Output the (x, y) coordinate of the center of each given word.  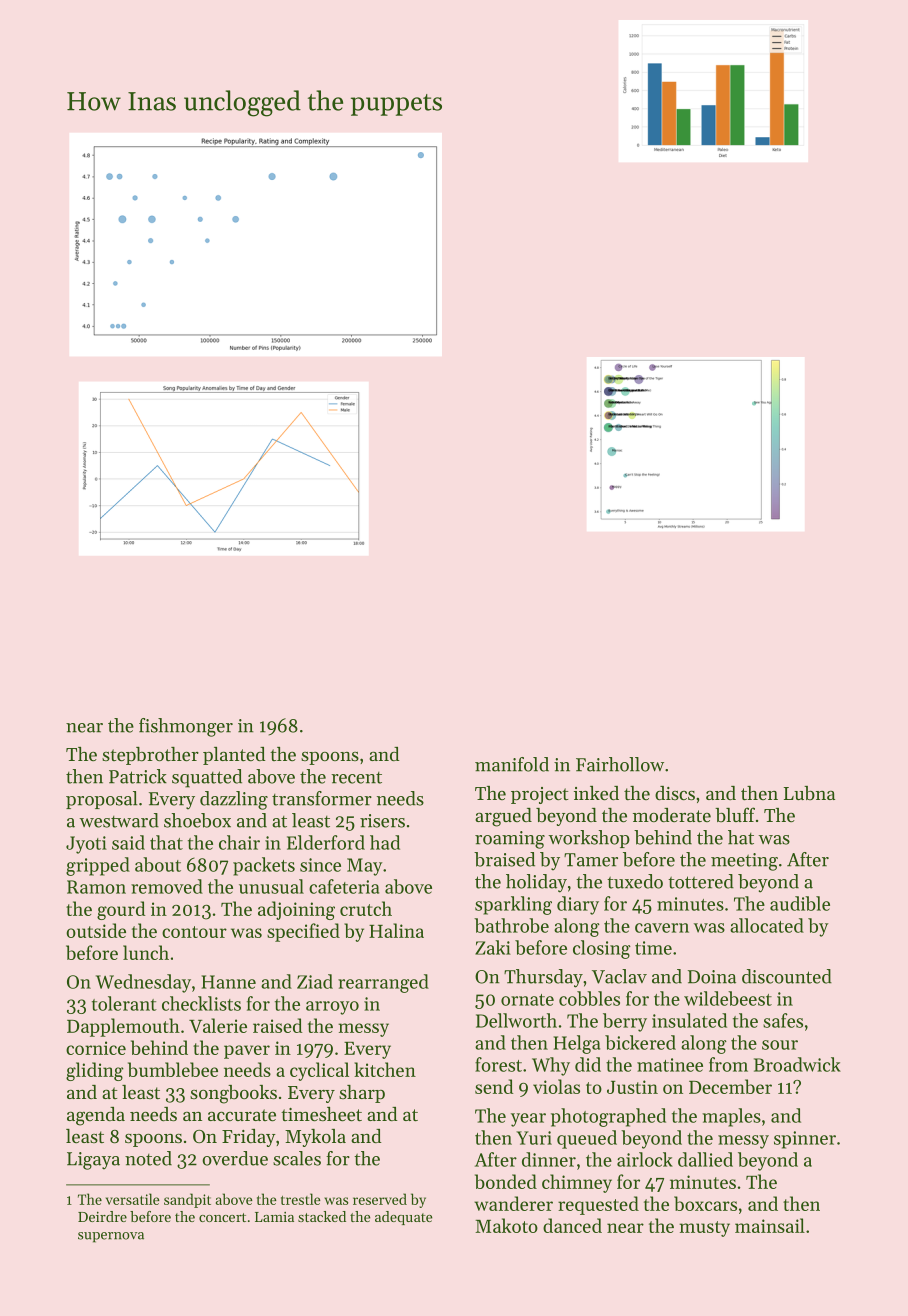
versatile (133, 1199)
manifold (512, 764)
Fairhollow (620, 764)
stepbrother (150, 756)
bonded (506, 1181)
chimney (577, 1183)
